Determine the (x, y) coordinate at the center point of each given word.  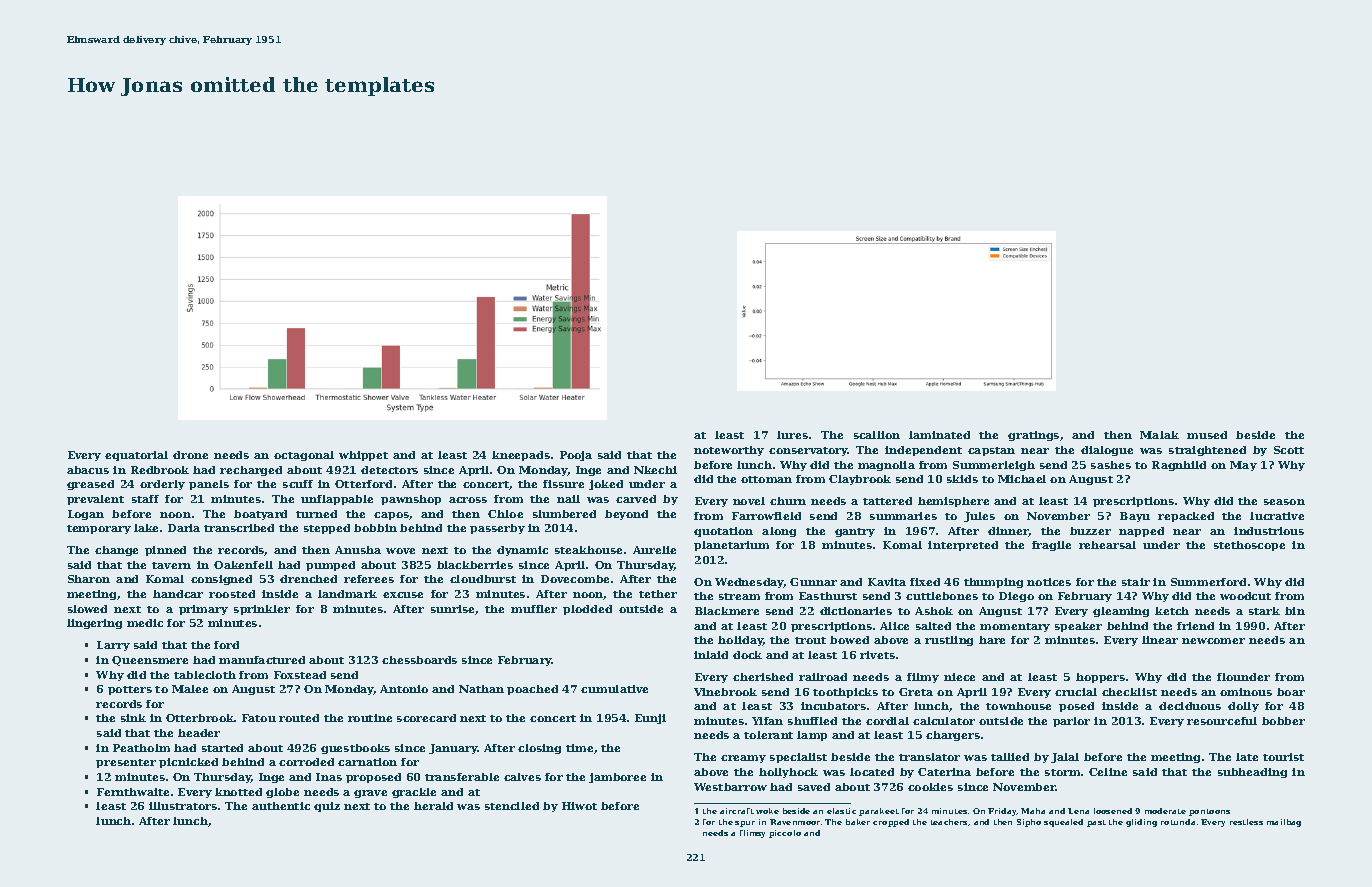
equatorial (136, 456)
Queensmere (150, 661)
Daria (184, 528)
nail (568, 499)
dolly (1243, 707)
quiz (327, 807)
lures (792, 435)
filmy (923, 678)
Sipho (1029, 823)
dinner (1008, 532)
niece (959, 677)
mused (1207, 435)
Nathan (481, 689)
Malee (190, 689)
